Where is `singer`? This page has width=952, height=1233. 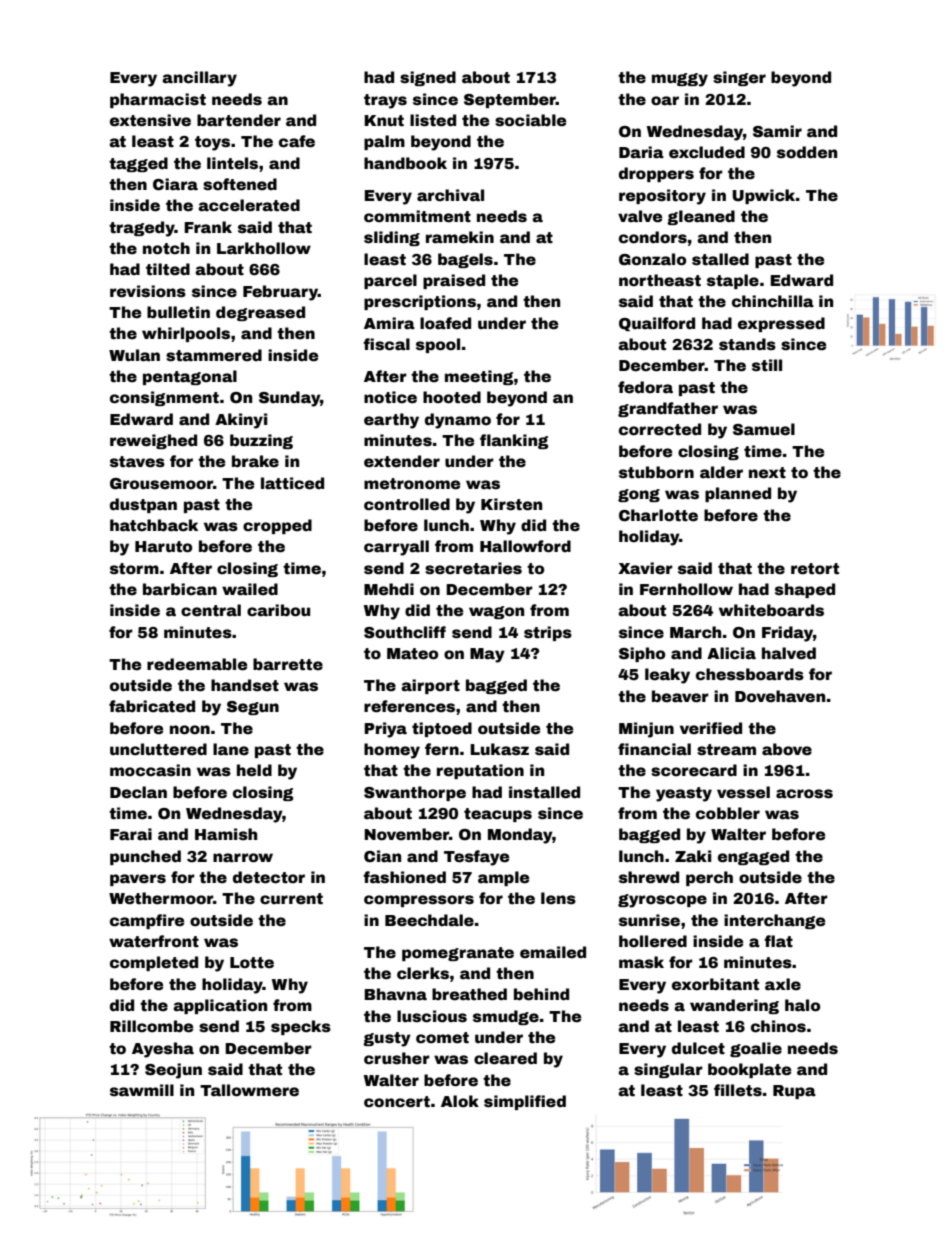
singer is located at coordinates (739, 78).
